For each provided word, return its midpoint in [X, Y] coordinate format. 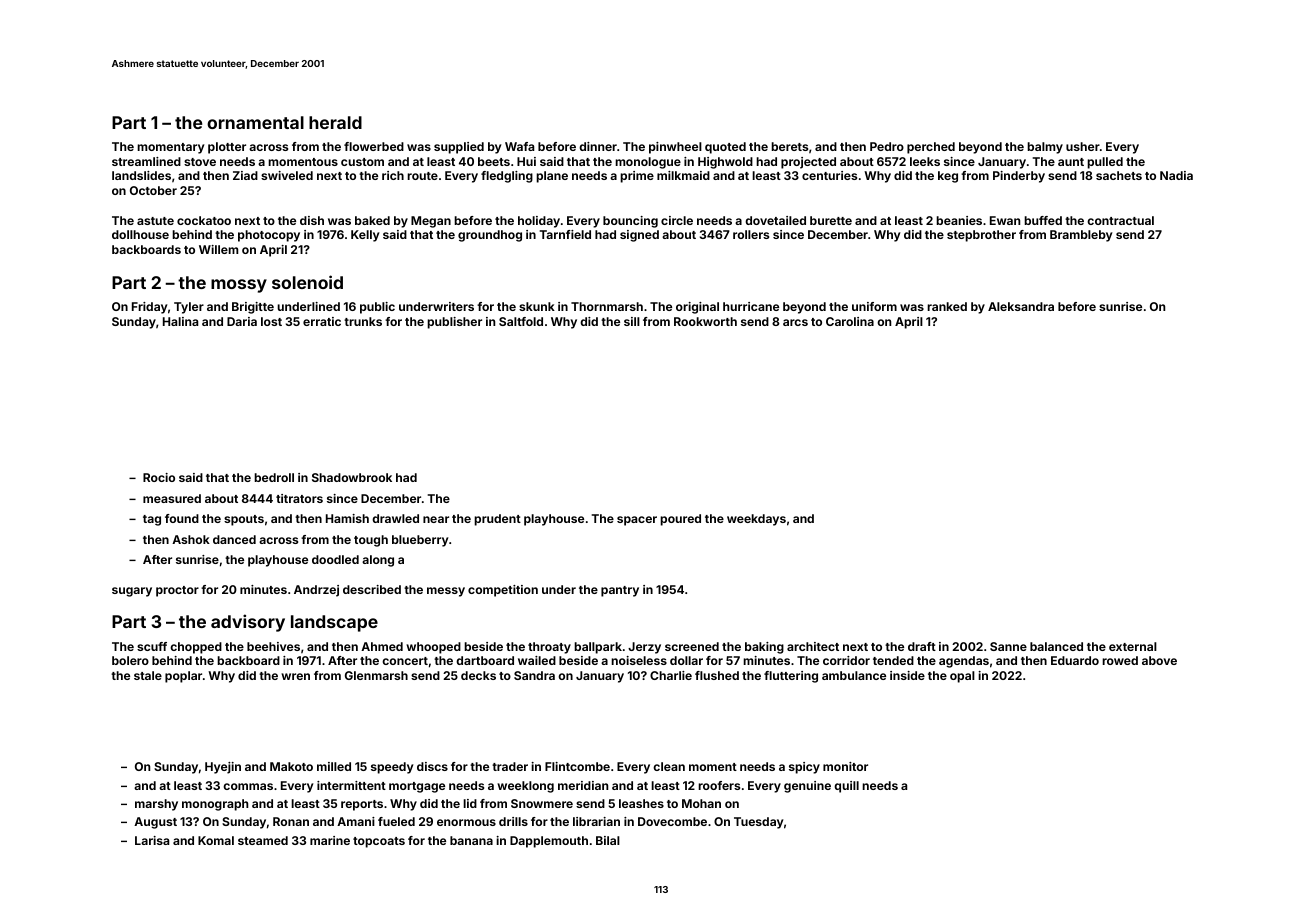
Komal [216, 840]
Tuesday [759, 823]
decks [478, 675]
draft [922, 646]
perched [931, 148]
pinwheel [675, 148]
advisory [248, 623]
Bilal [608, 840]
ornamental [255, 122]
